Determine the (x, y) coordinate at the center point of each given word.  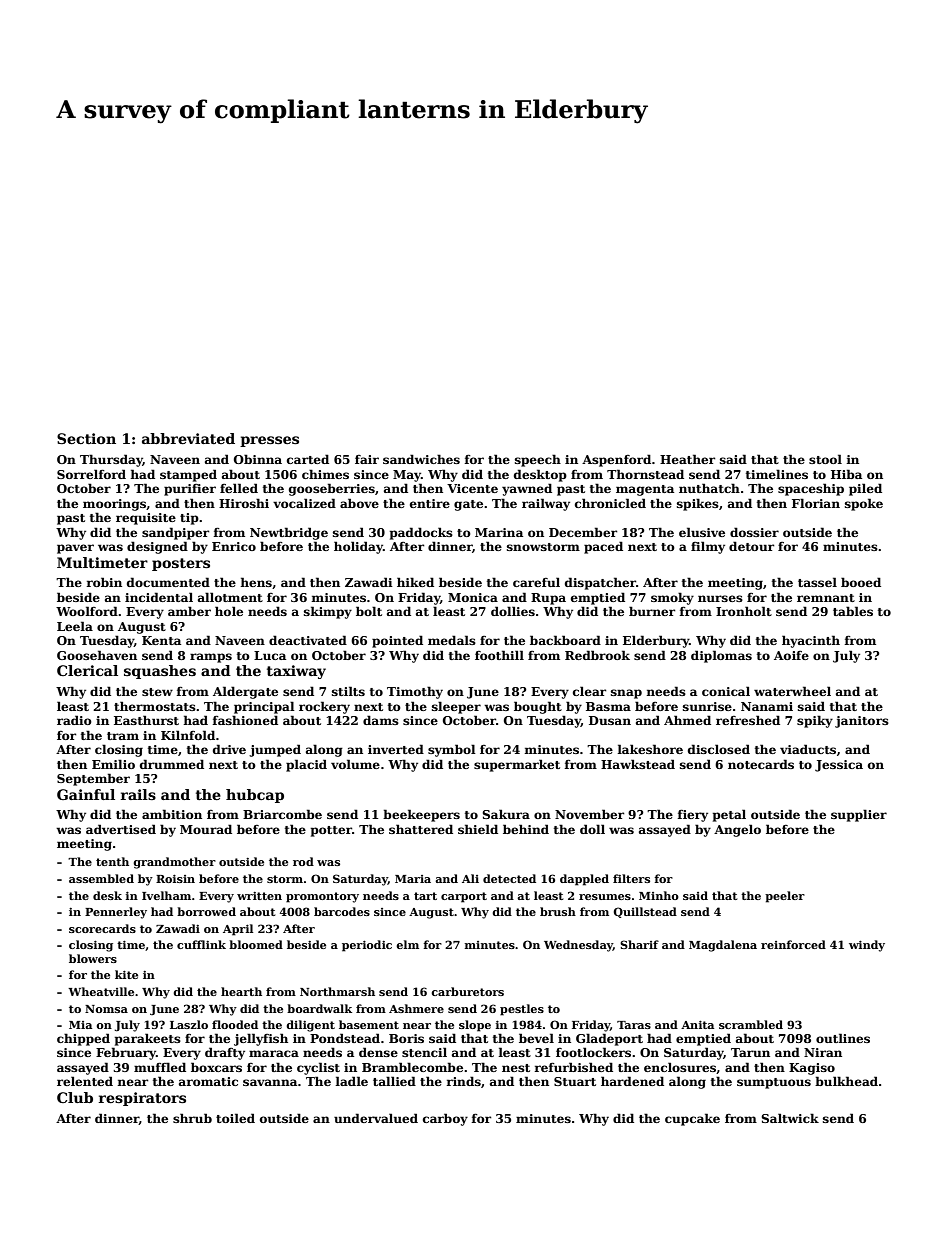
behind (526, 829)
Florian (816, 503)
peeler (785, 897)
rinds (463, 1081)
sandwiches (421, 459)
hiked (415, 582)
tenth (112, 861)
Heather (687, 459)
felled (239, 488)
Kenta (161, 640)
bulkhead (846, 1081)
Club (75, 1097)
